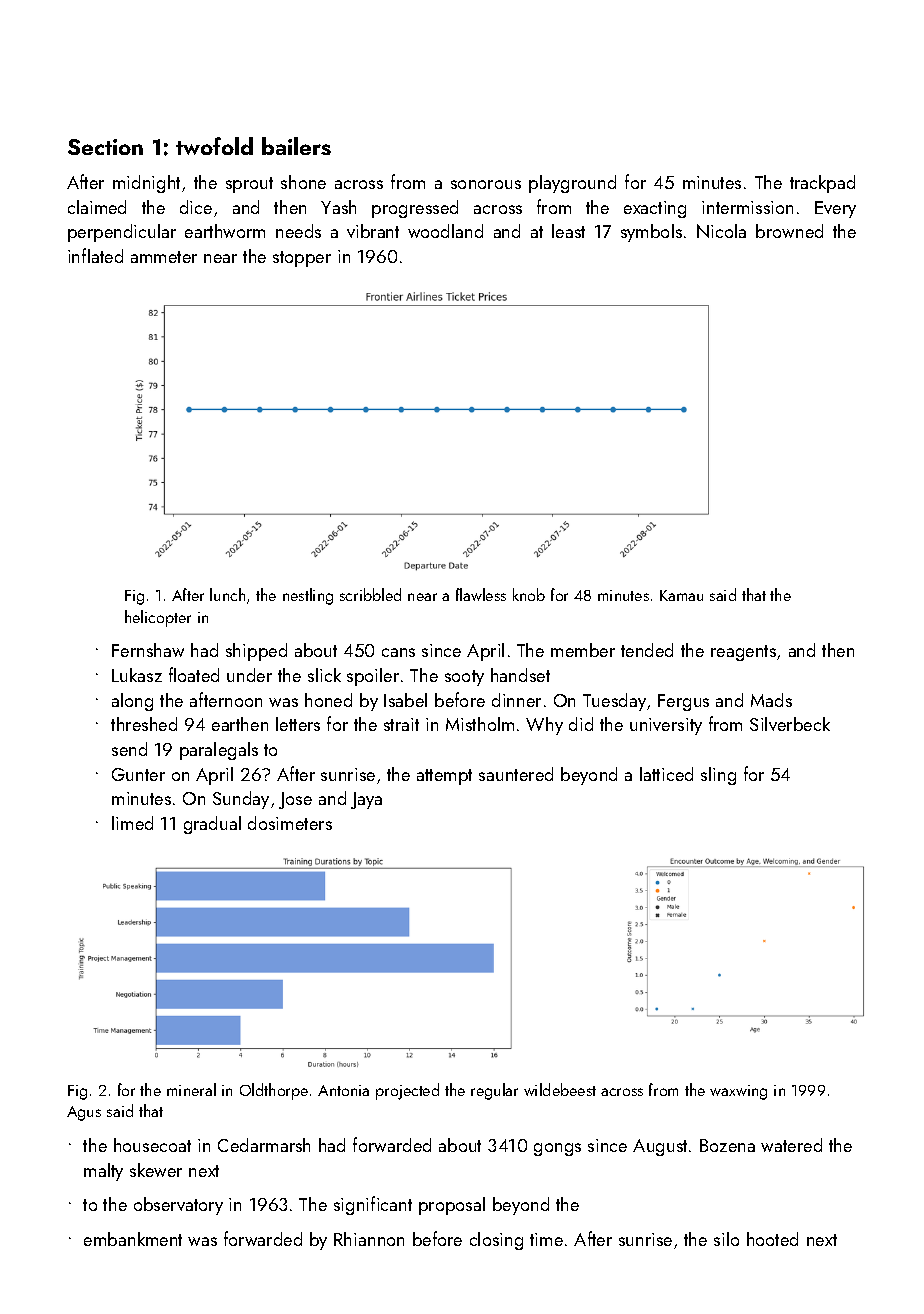 The image size is (924, 1314). What do you see at coordinates (572, 184) in the document?
I see `playground` at bounding box center [572, 184].
